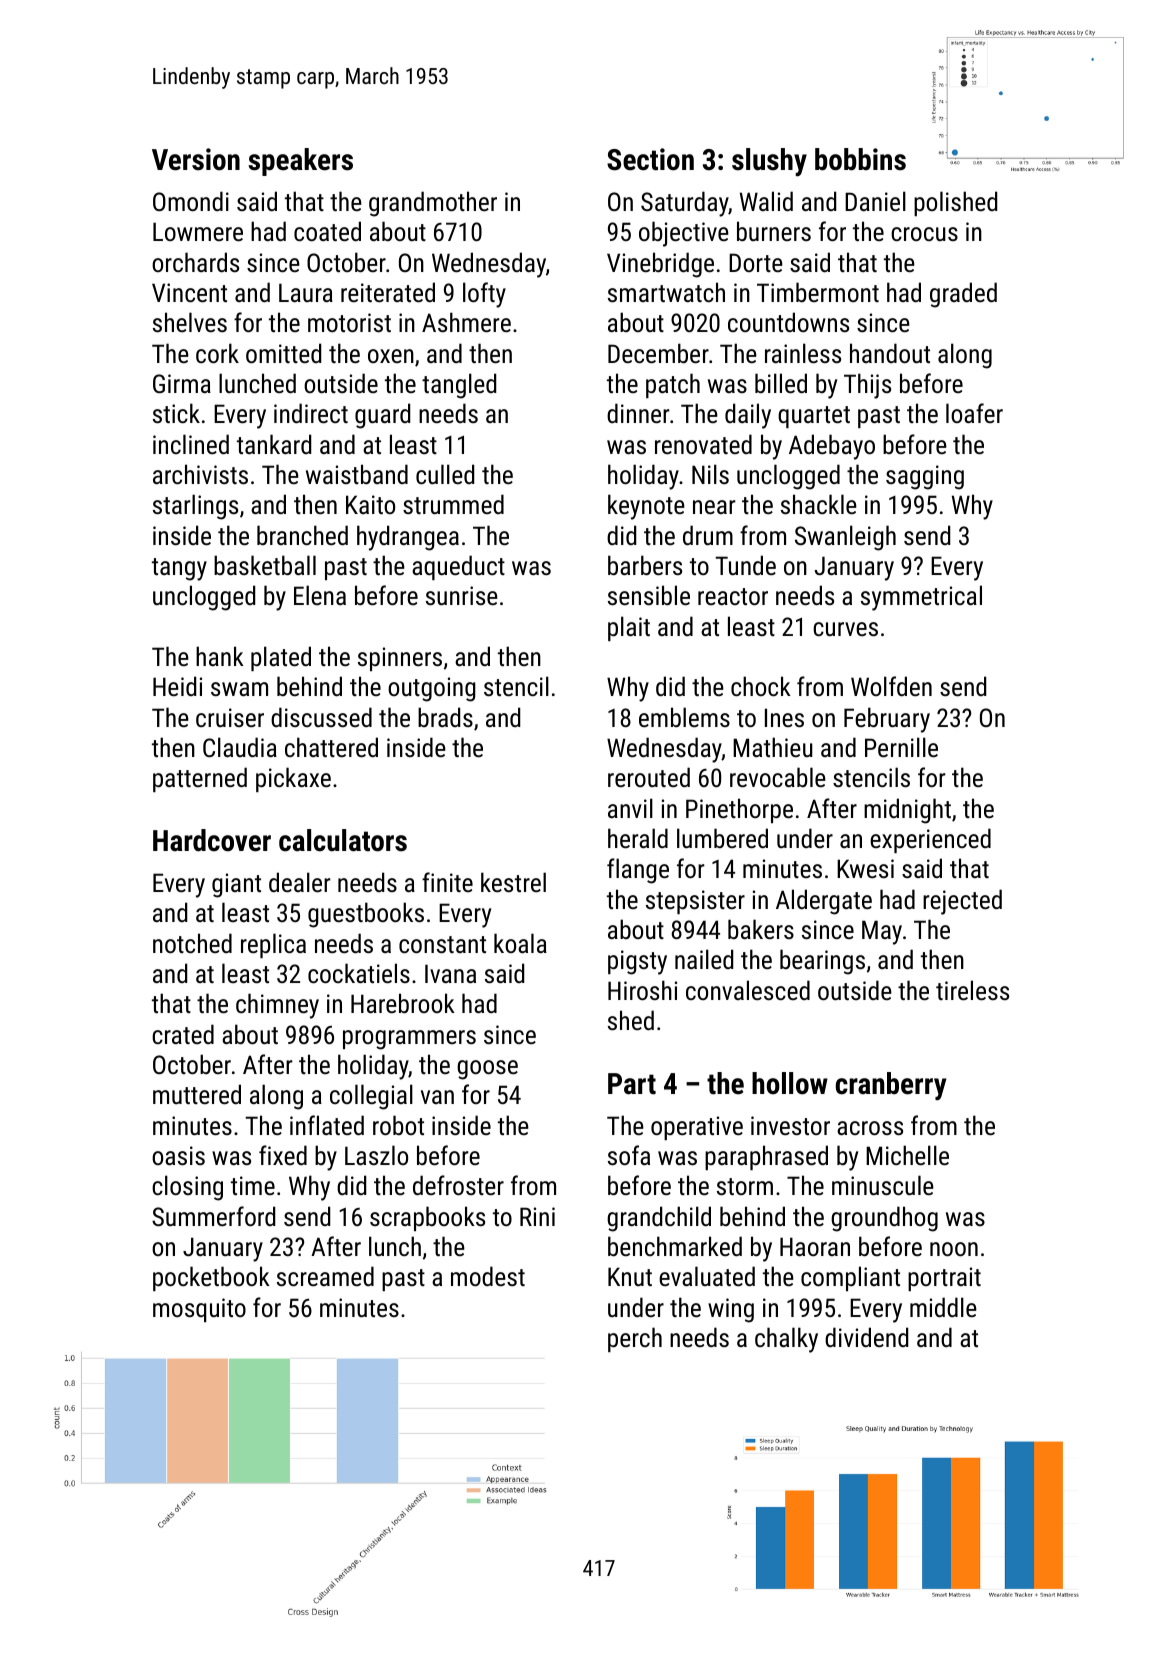 Image resolution: width=1165 pixels, height=1654 pixels. Describe the element at coordinates (907, 1155) in the page. I see `Michelle` at that location.
